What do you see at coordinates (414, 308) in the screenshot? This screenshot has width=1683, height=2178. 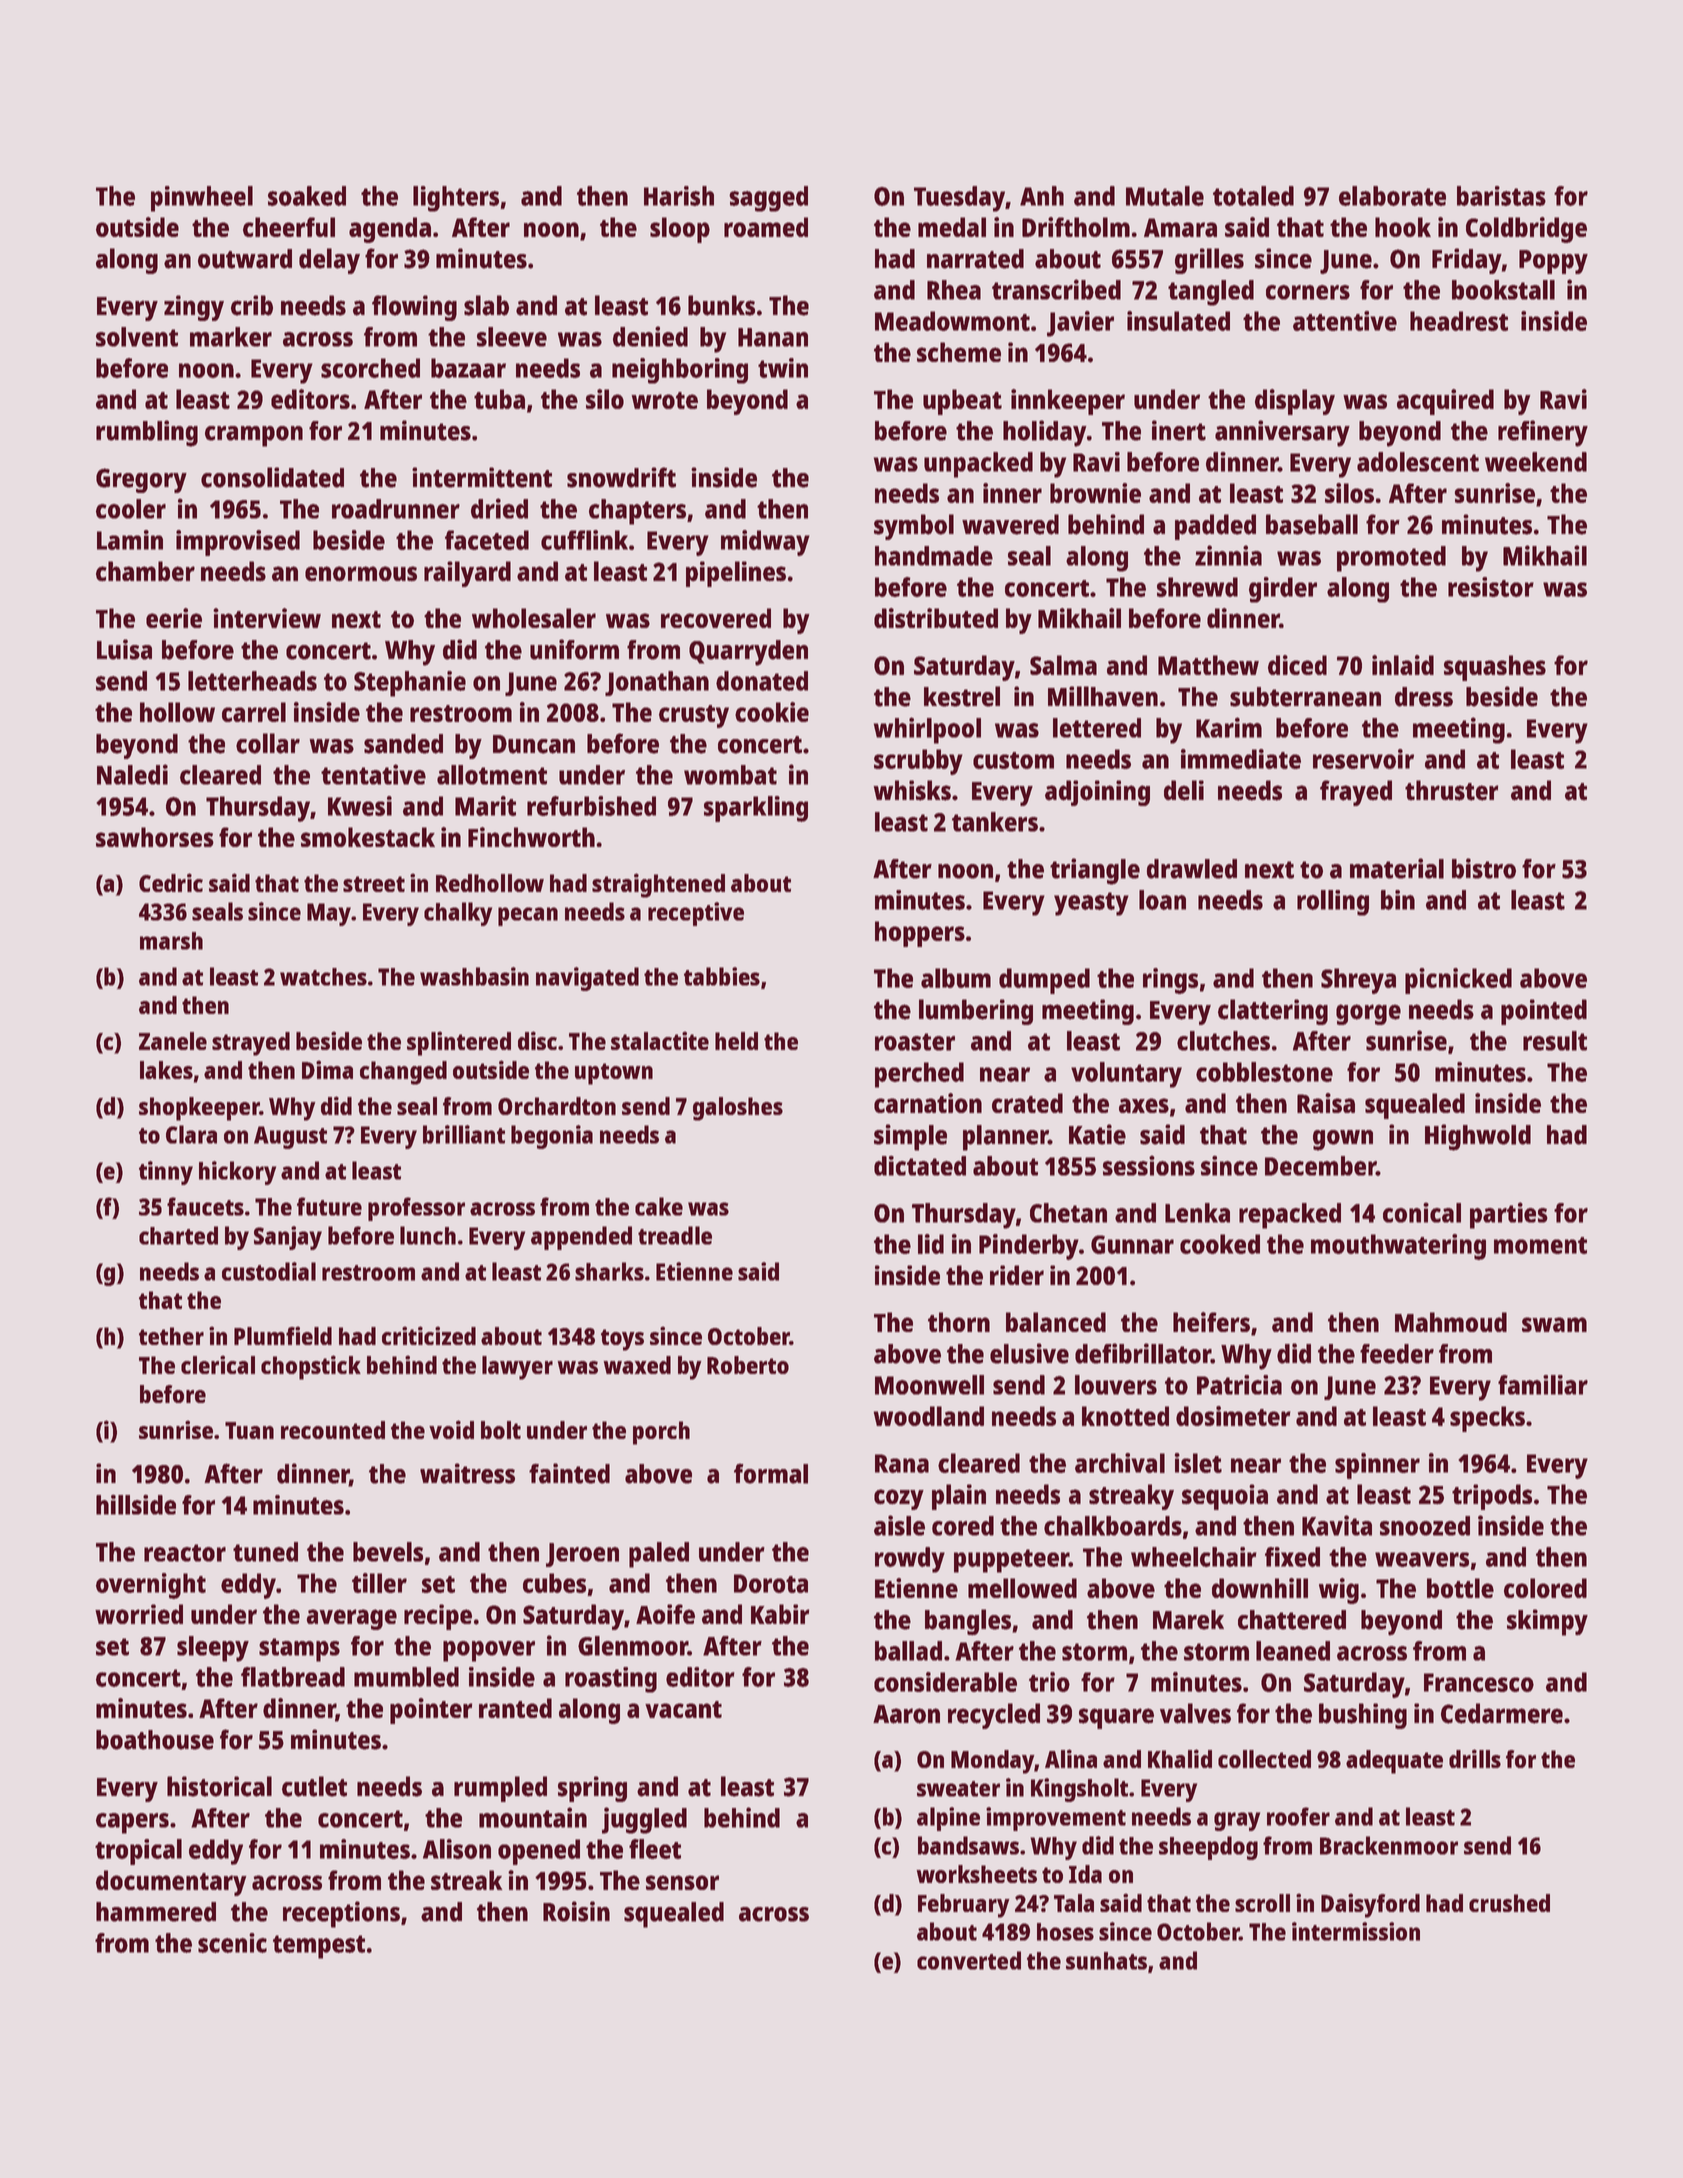 I see `flowing` at bounding box center [414, 308].
